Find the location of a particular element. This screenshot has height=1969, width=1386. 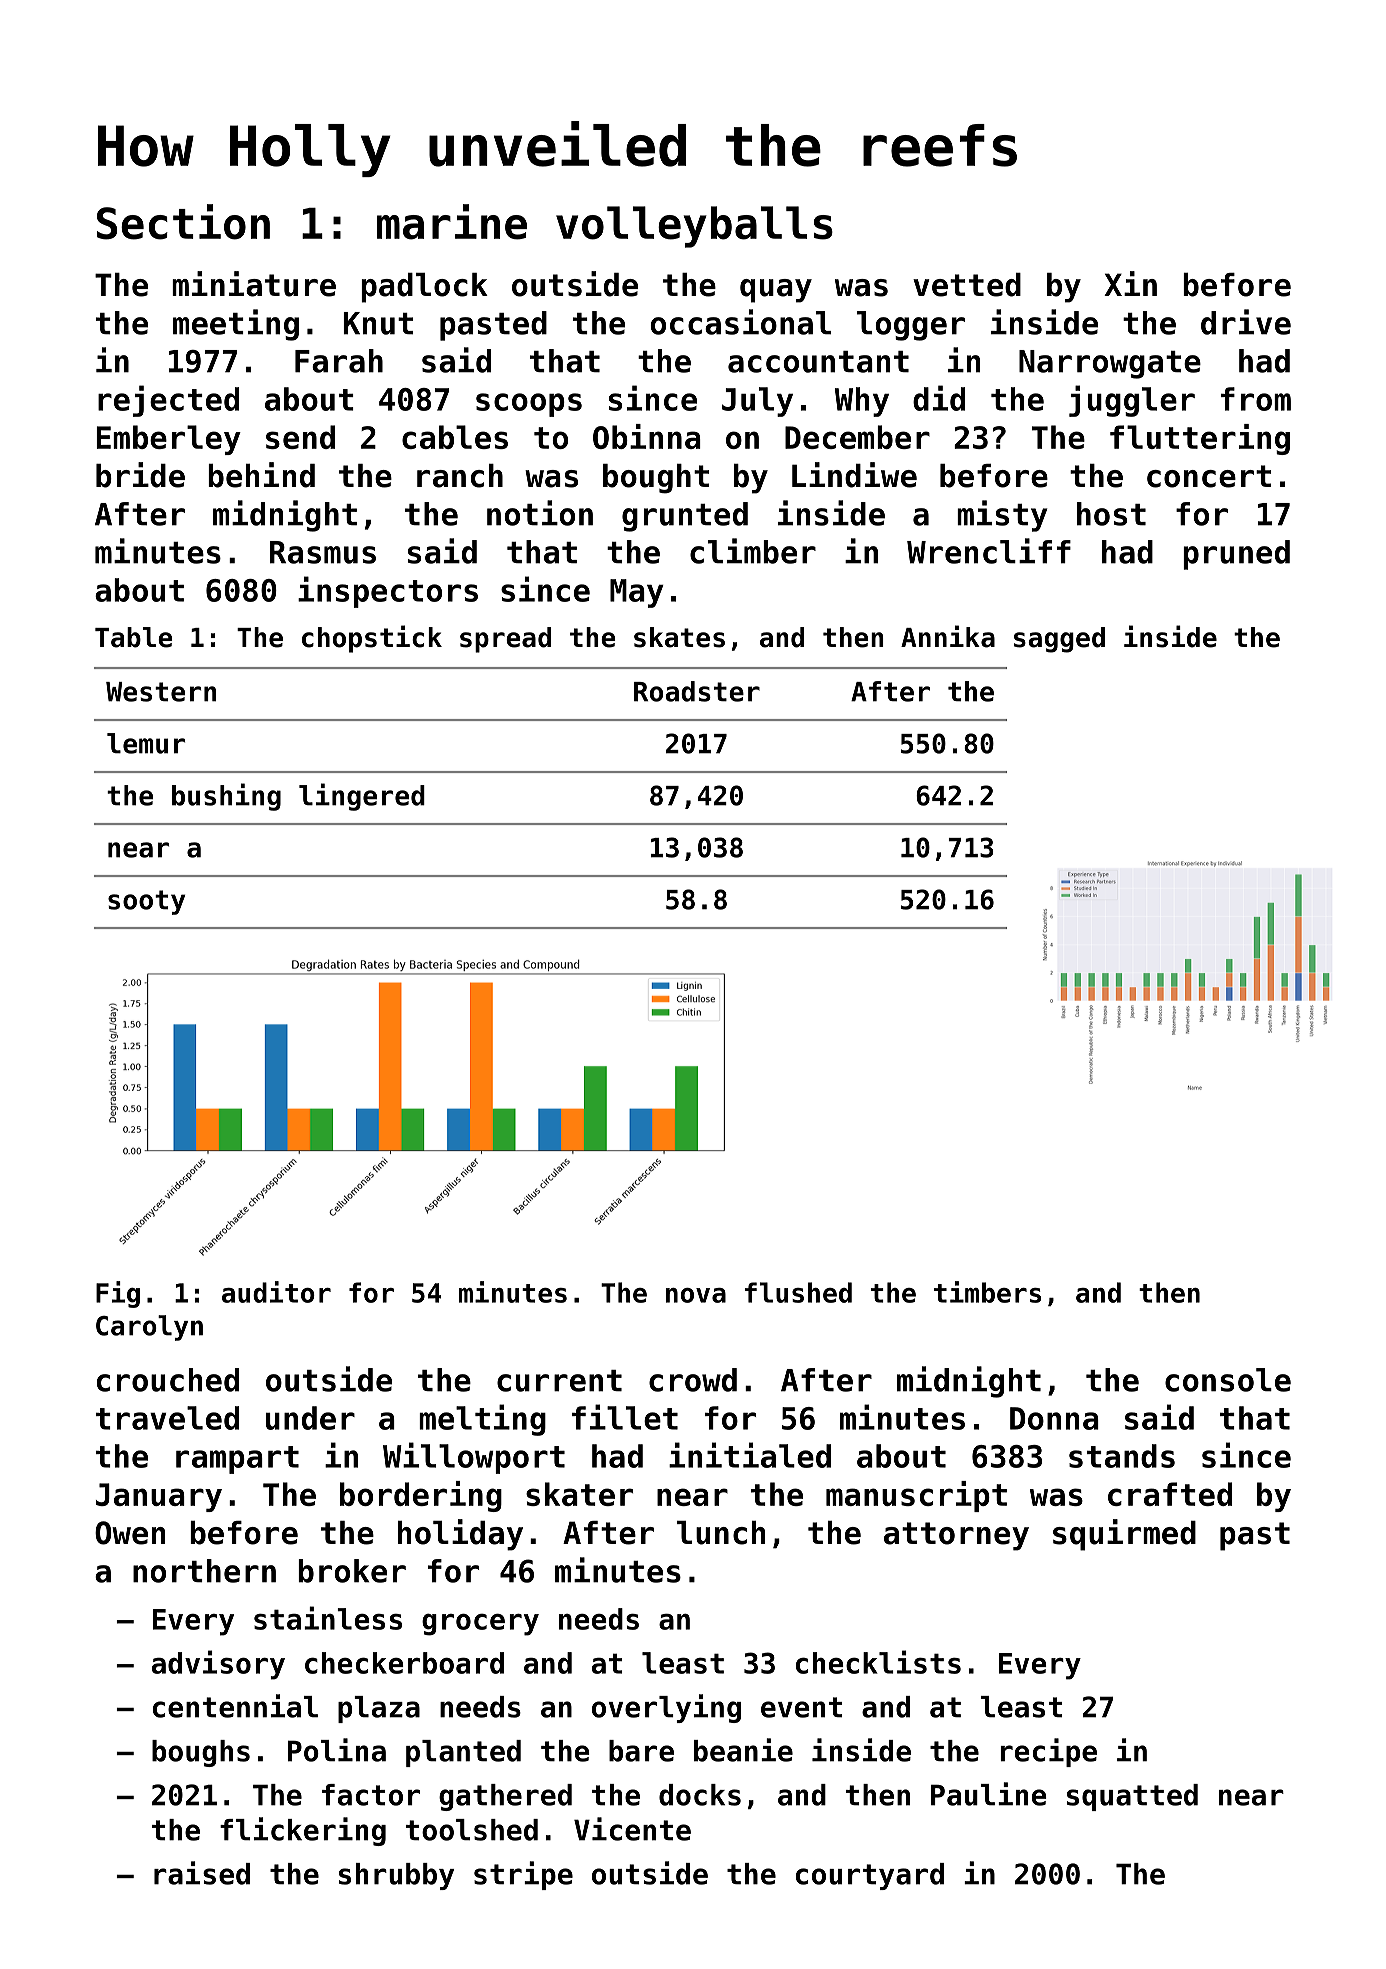

fluttering is located at coordinates (1200, 439).
